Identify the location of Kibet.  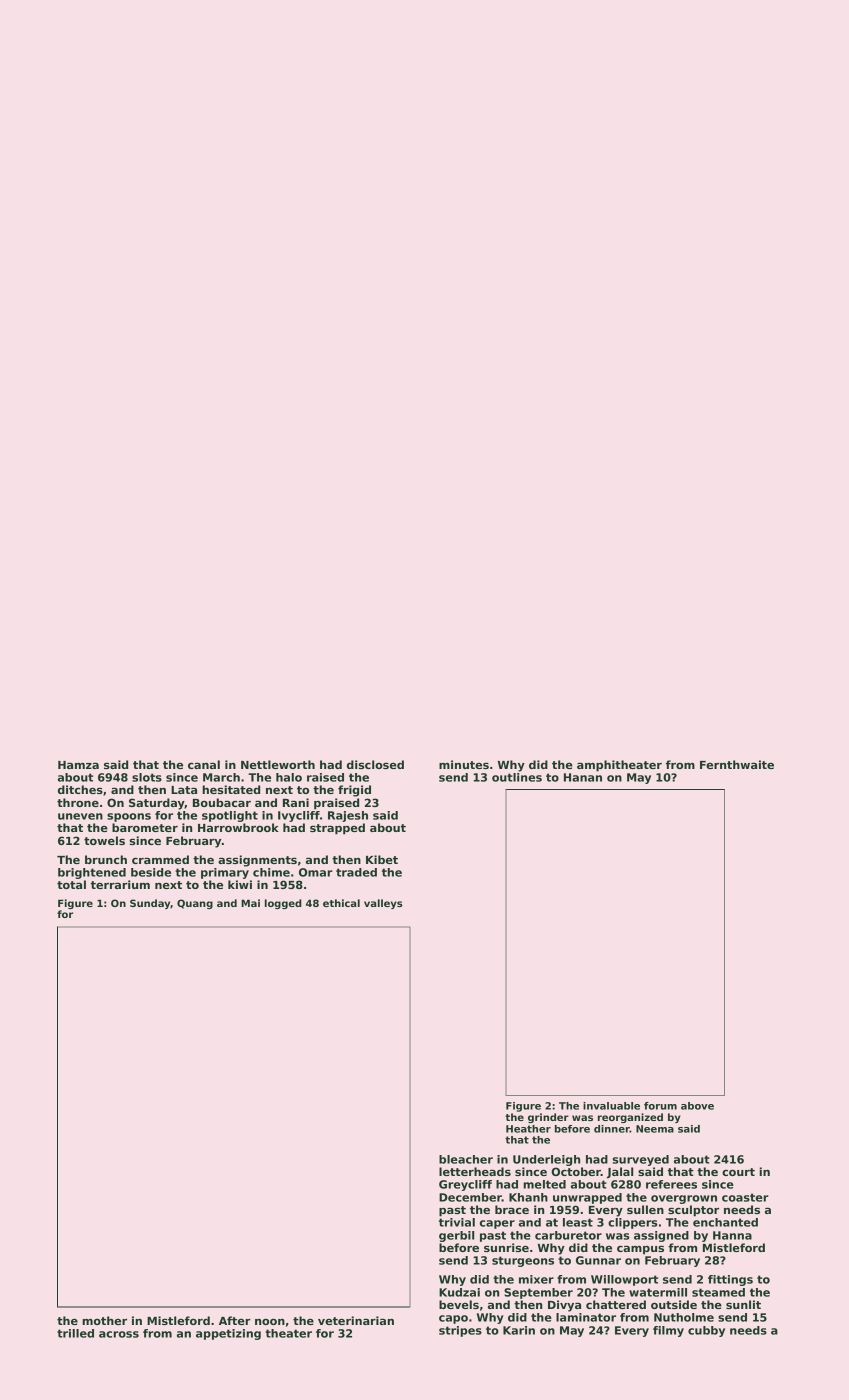
(382, 859).
